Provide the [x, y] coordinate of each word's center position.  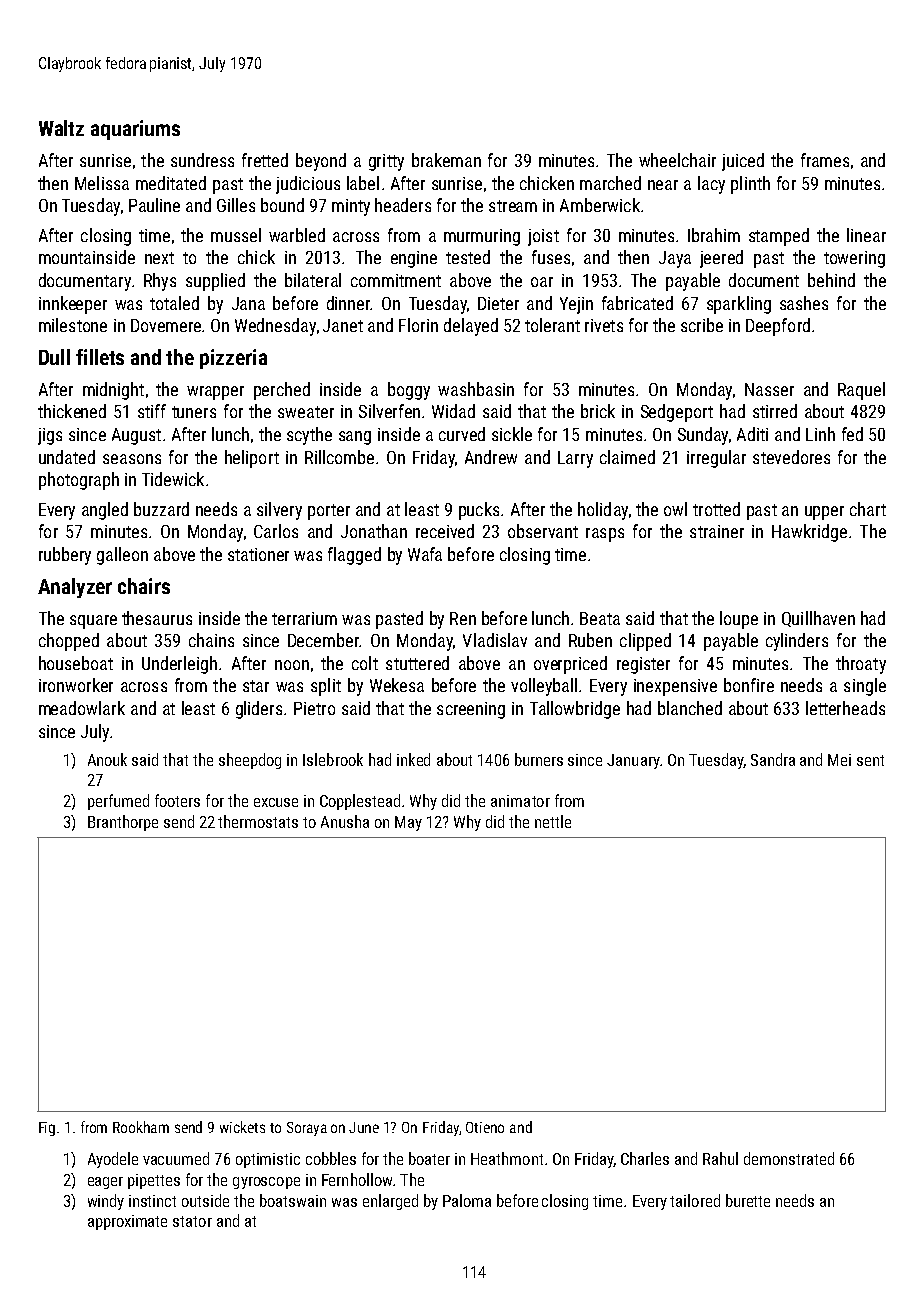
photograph [79, 481]
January [633, 761]
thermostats [258, 821]
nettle [553, 821]
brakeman [446, 160]
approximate [127, 1222]
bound [282, 205]
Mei [839, 760]
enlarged [390, 1202]
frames [825, 160]
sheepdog [250, 761]
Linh [820, 434]
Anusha [345, 821]
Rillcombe [339, 457]
